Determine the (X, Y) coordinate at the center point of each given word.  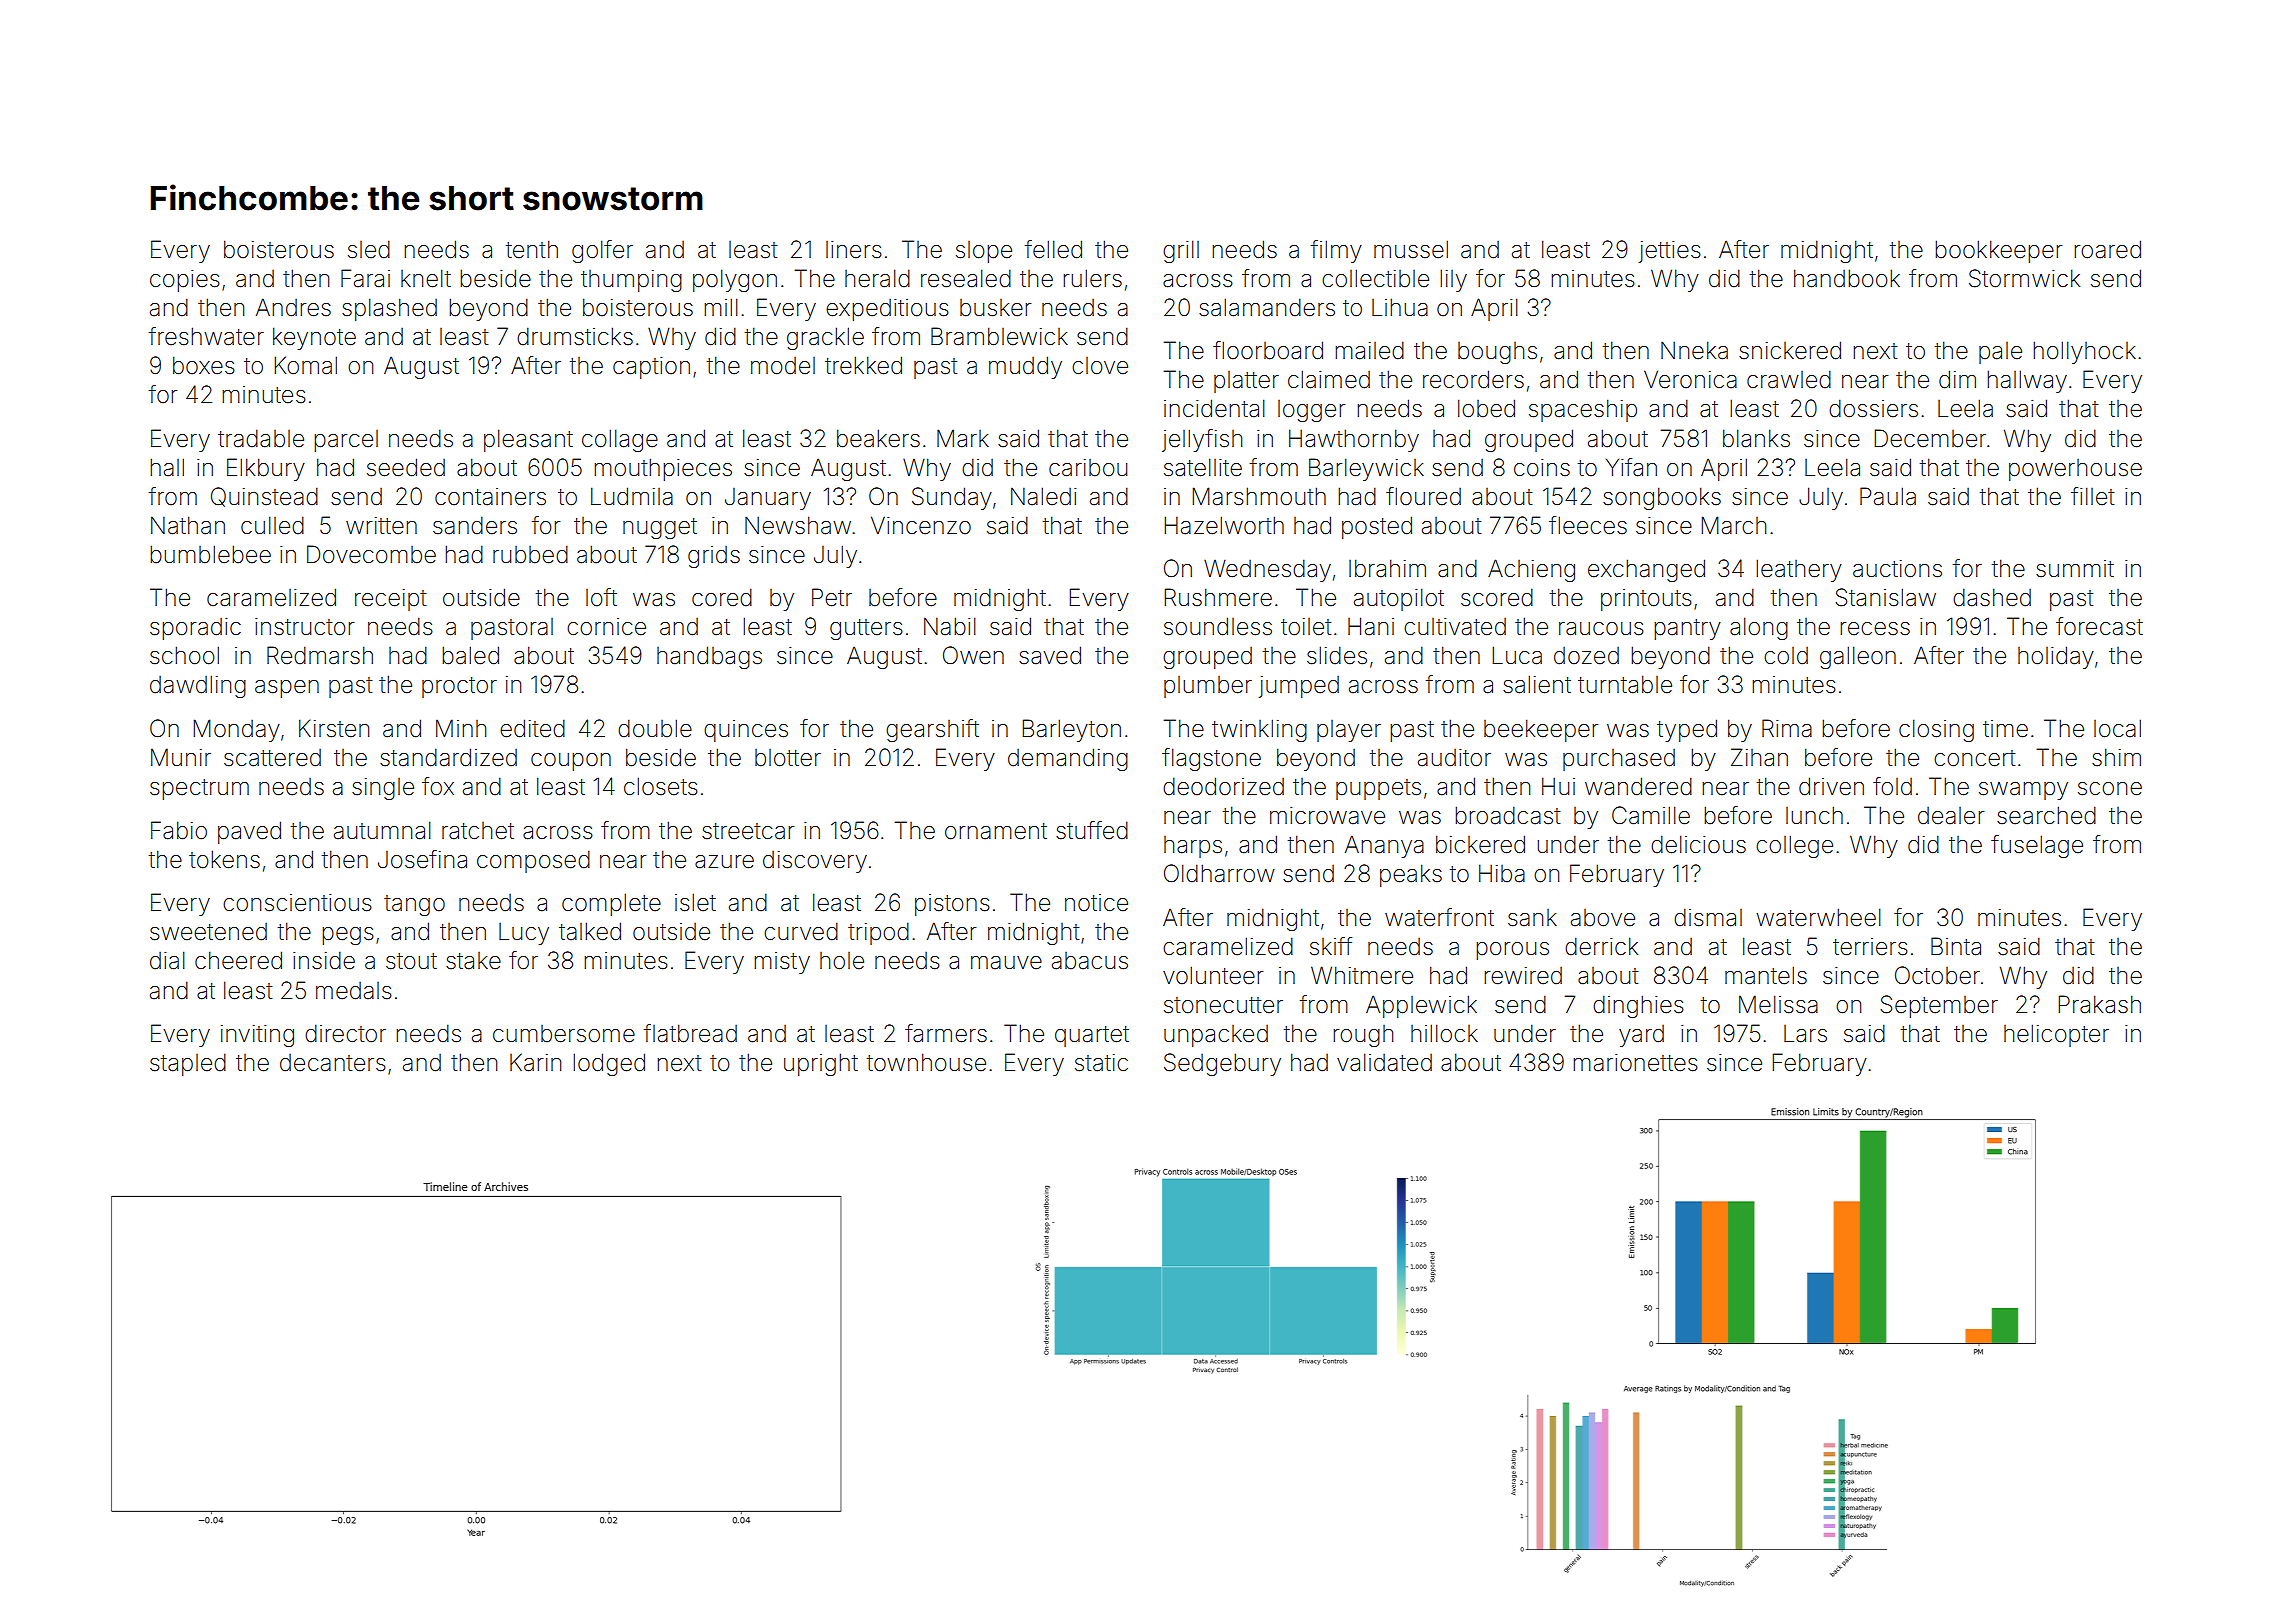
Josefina (422, 859)
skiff (1331, 946)
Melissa (1778, 1004)
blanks (1756, 438)
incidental (1214, 408)
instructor (304, 627)
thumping (631, 281)
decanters (333, 1063)
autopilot (1399, 599)
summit (2075, 569)
